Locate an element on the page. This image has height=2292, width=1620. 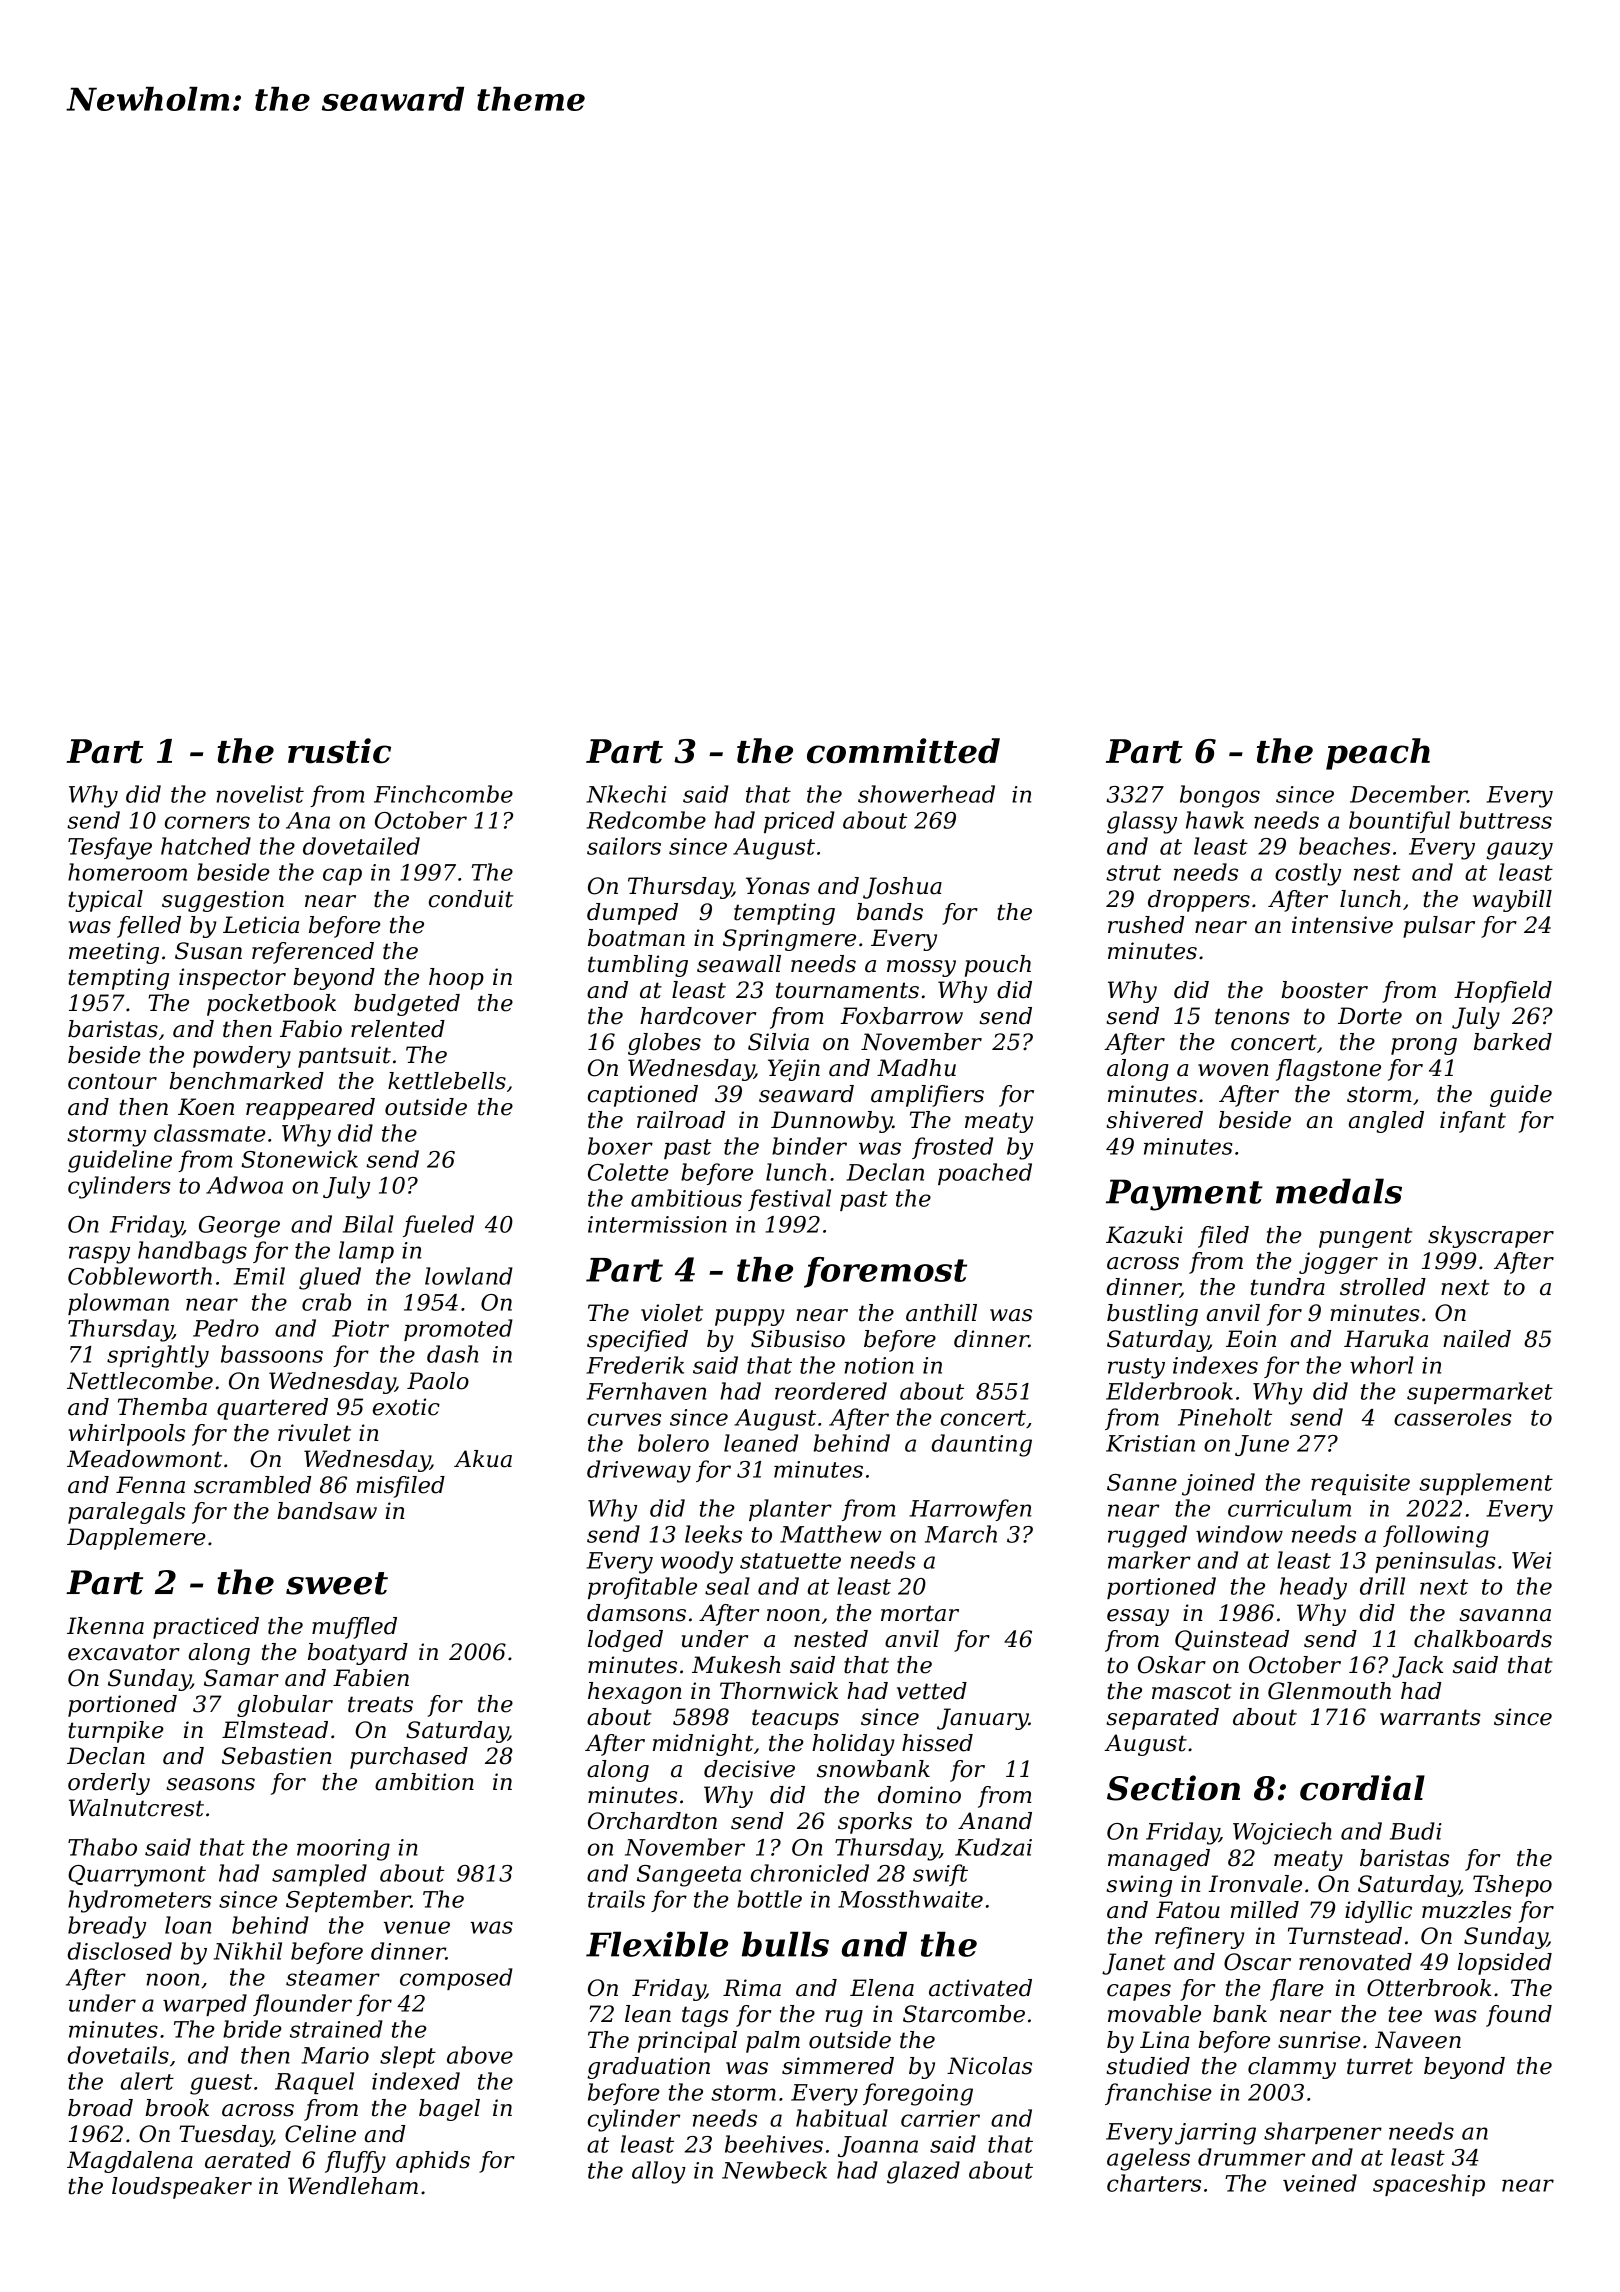
aerated is located at coordinates (248, 2160).
